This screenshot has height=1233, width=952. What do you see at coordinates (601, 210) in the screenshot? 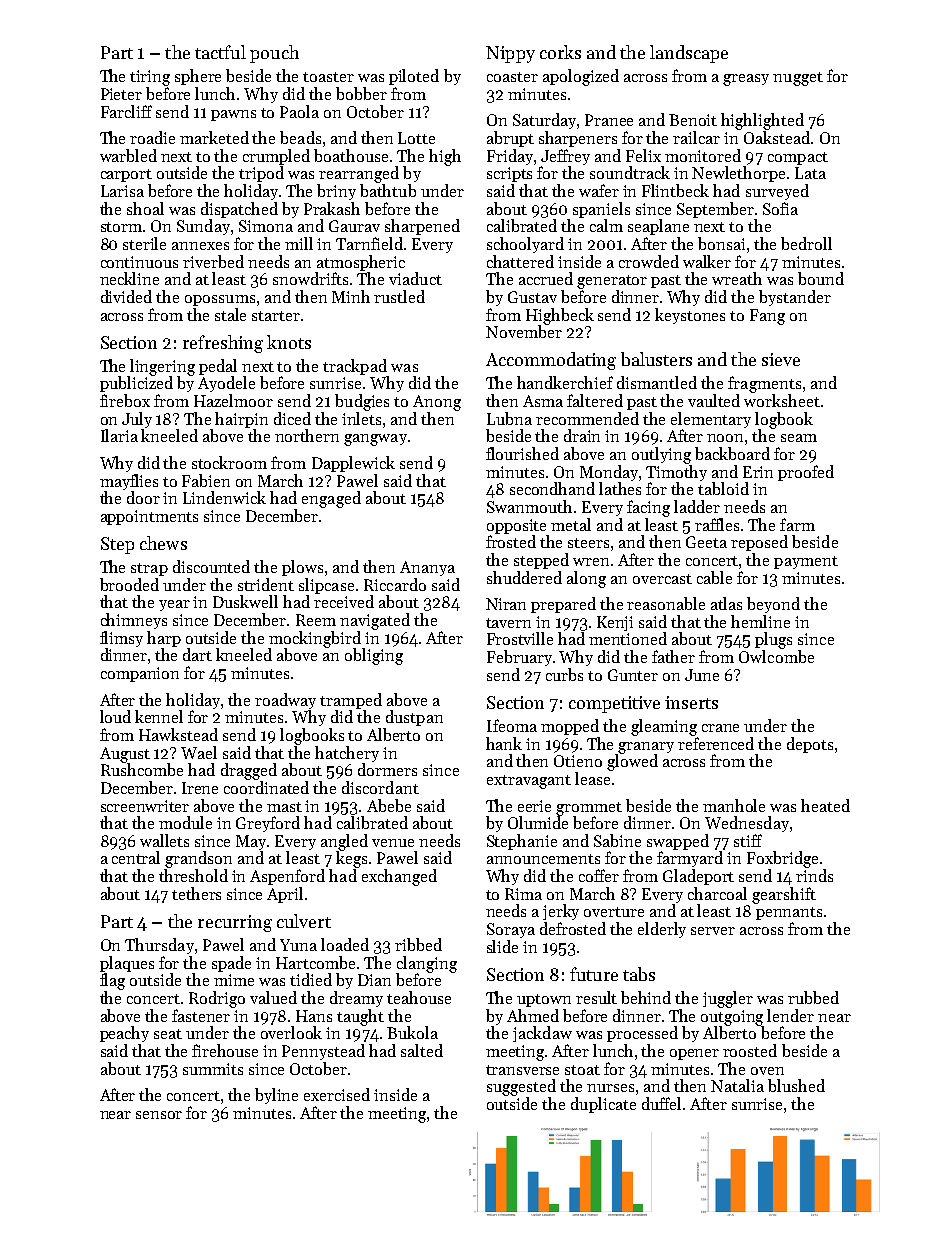
I see `spaniels` at bounding box center [601, 210].
